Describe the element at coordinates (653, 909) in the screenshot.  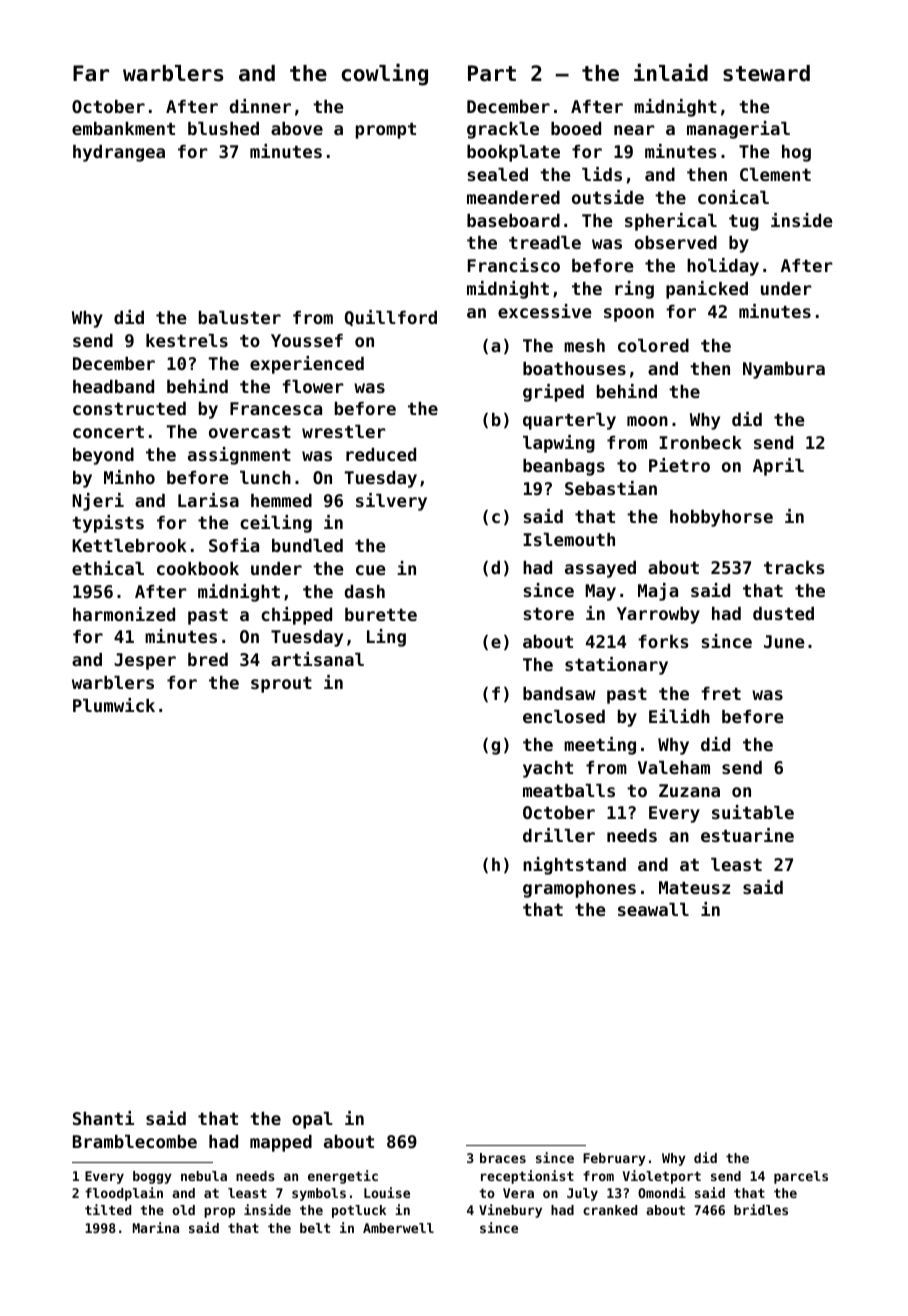
I see `seawall` at that location.
